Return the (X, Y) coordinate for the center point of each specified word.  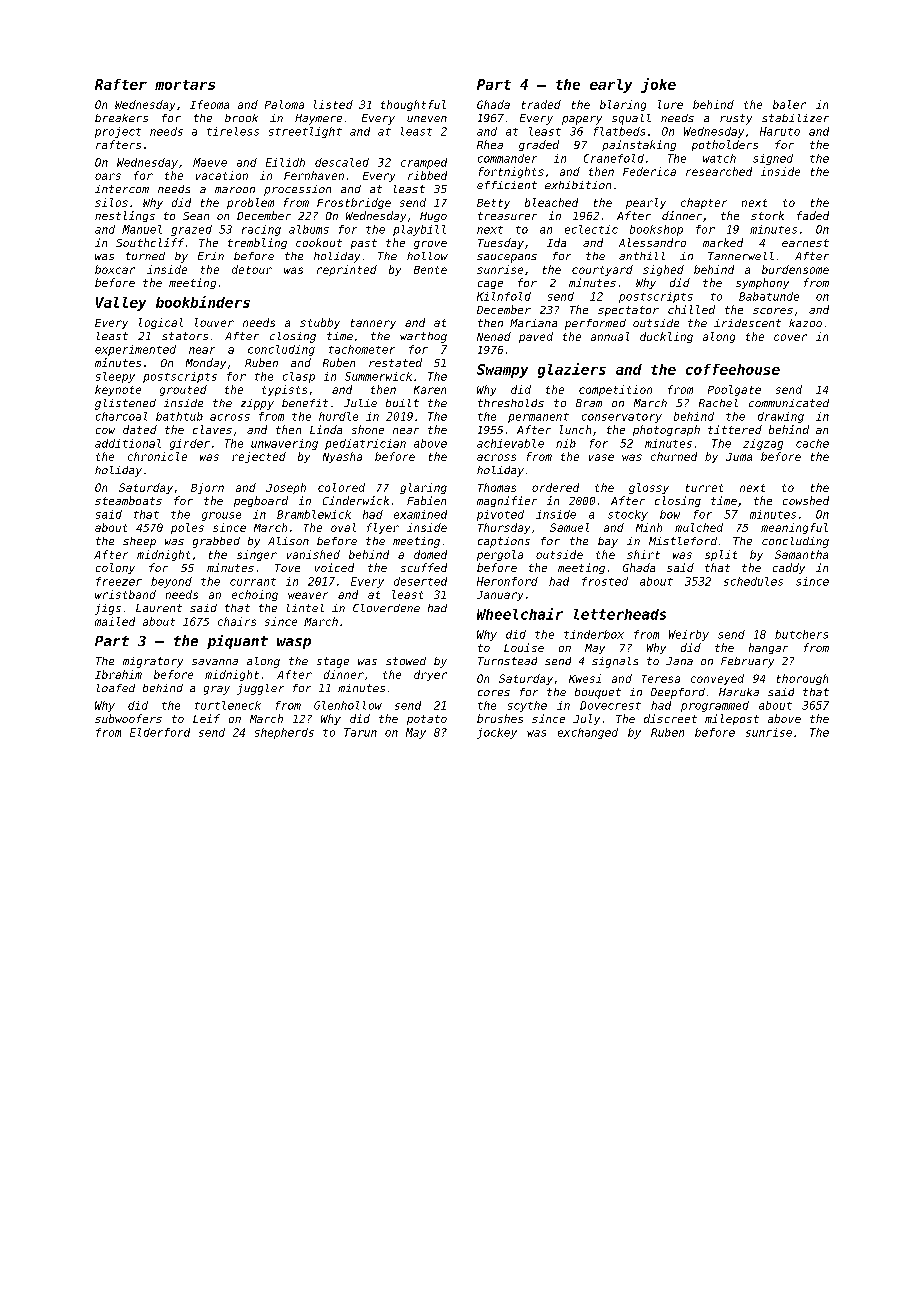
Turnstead (507, 661)
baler (789, 104)
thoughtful (413, 105)
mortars (185, 85)
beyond (171, 582)
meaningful (794, 528)
